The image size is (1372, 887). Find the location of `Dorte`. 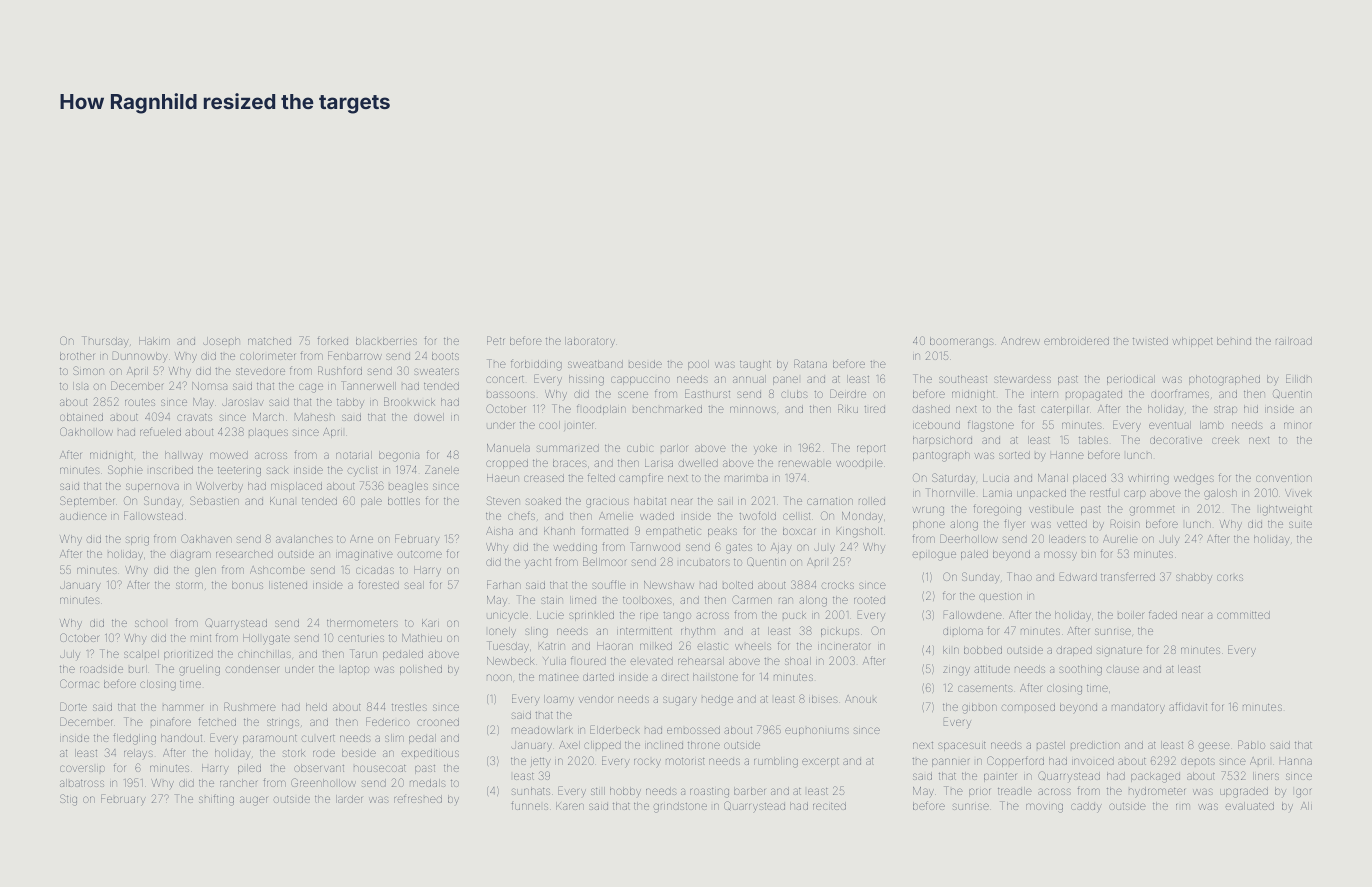

Dorte is located at coordinates (73, 706).
